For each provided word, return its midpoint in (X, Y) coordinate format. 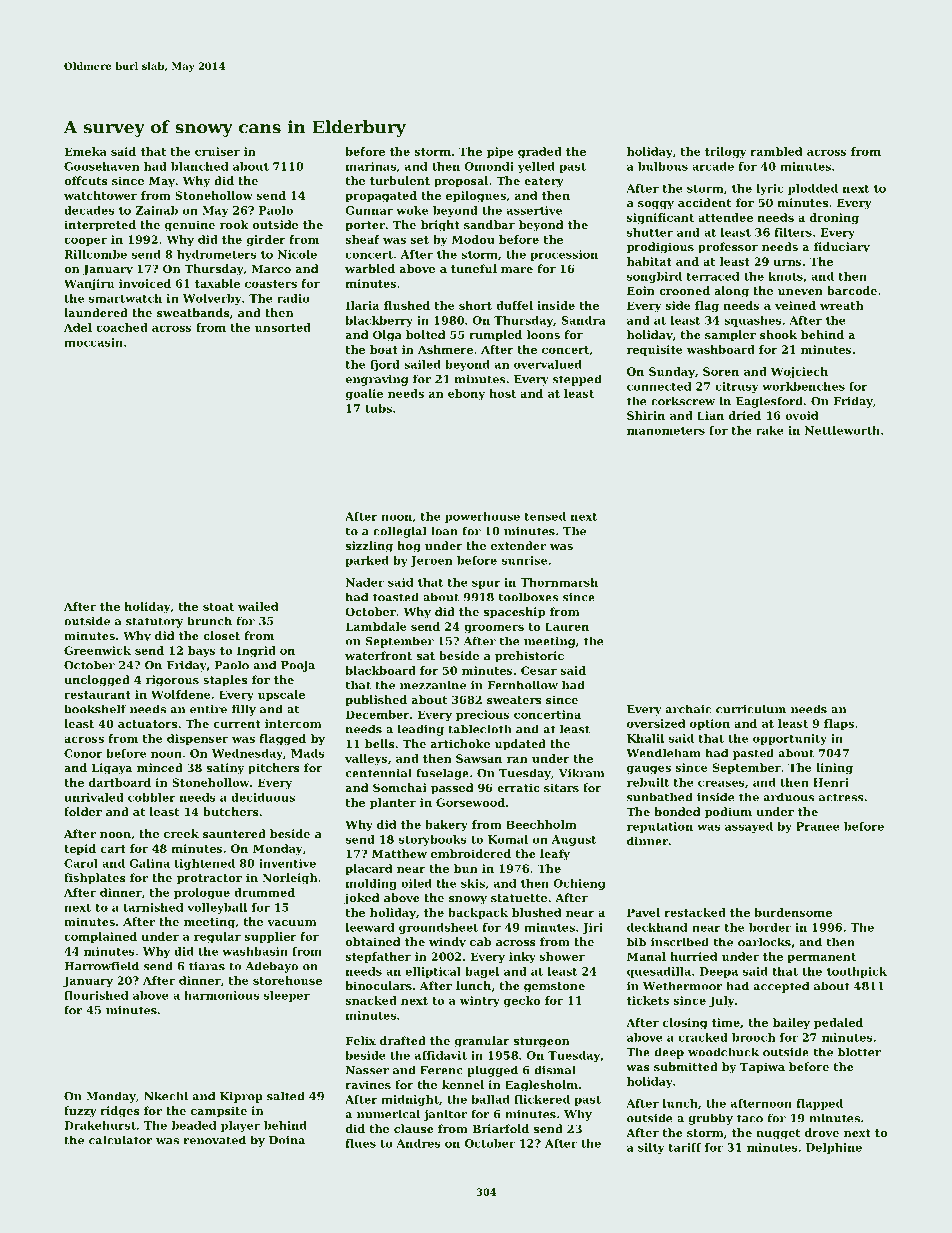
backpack (478, 913)
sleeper (287, 996)
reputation (660, 827)
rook (234, 224)
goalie (364, 394)
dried (745, 415)
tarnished (153, 907)
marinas (371, 166)
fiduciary (842, 248)
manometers (666, 431)
